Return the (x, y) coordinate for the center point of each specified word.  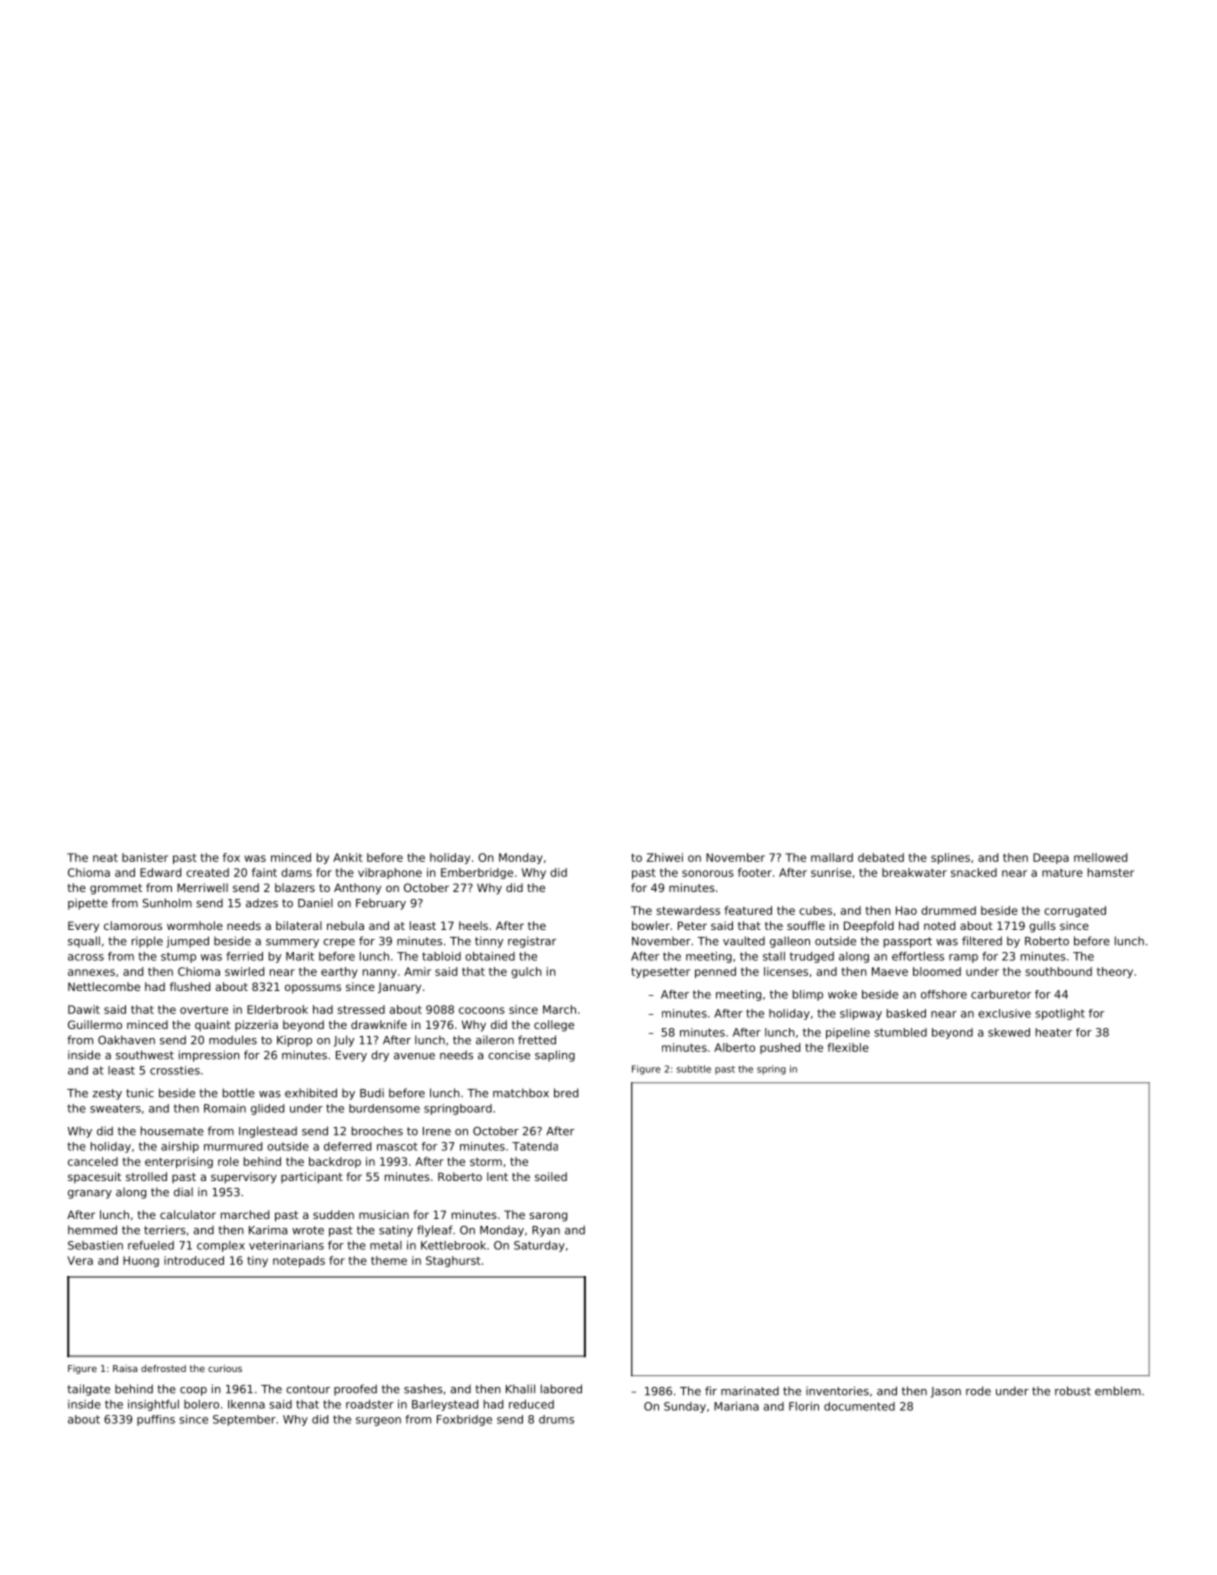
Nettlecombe (104, 986)
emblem (1118, 1391)
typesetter (660, 972)
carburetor (1001, 994)
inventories (837, 1391)
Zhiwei (665, 857)
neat (105, 858)
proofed (355, 1390)
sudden (333, 1214)
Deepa (1051, 858)
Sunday (685, 1407)
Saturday (539, 1246)
